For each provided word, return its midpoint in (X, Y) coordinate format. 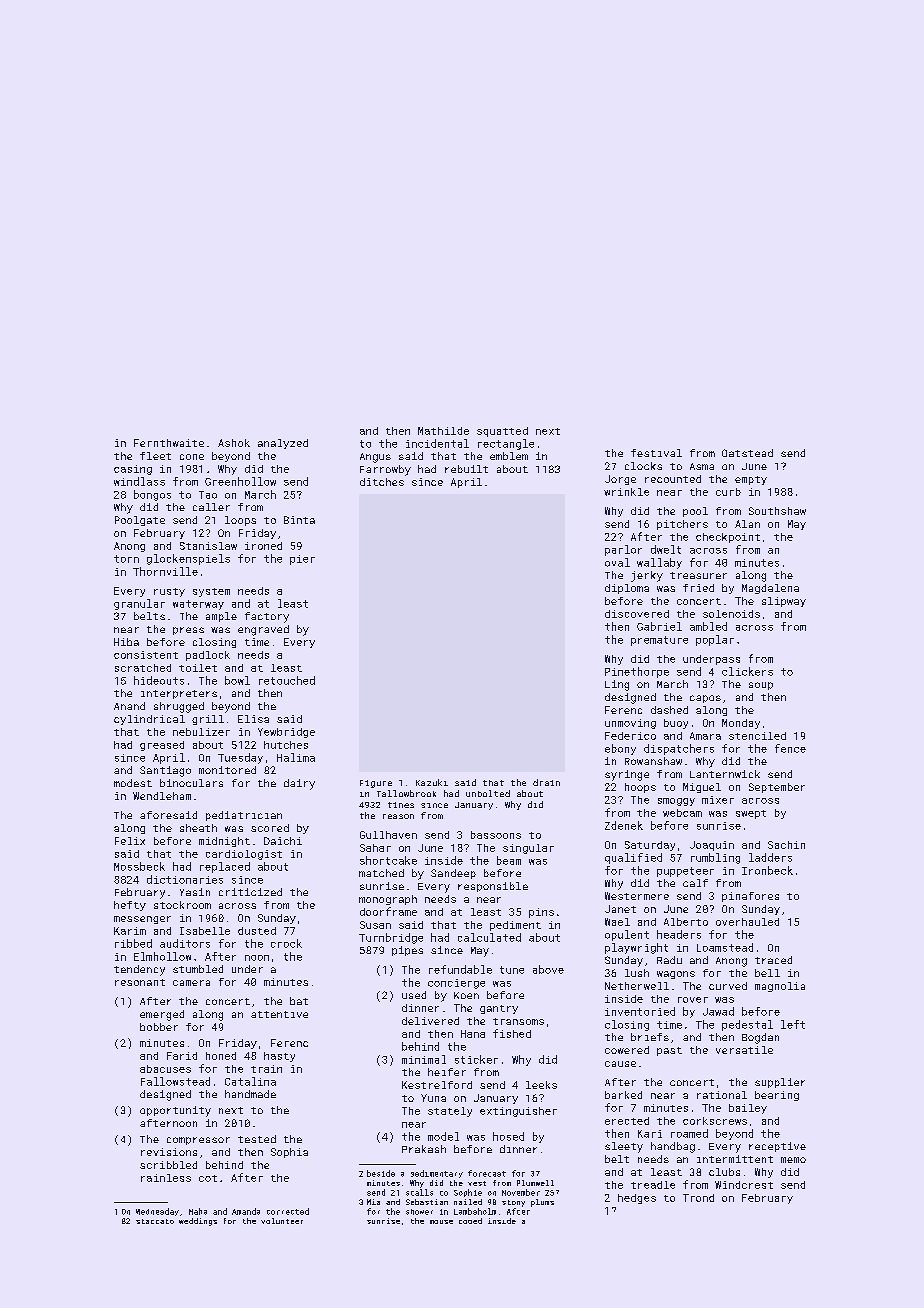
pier (302, 560)
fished (512, 1033)
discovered (637, 614)
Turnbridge (391, 938)
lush (637, 973)
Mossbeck (139, 866)
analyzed (283, 444)
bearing (777, 1096)
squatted (502, 432)
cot (208, 1178)
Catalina (250, 1081)
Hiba (126, 642)
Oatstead (747, 453)
